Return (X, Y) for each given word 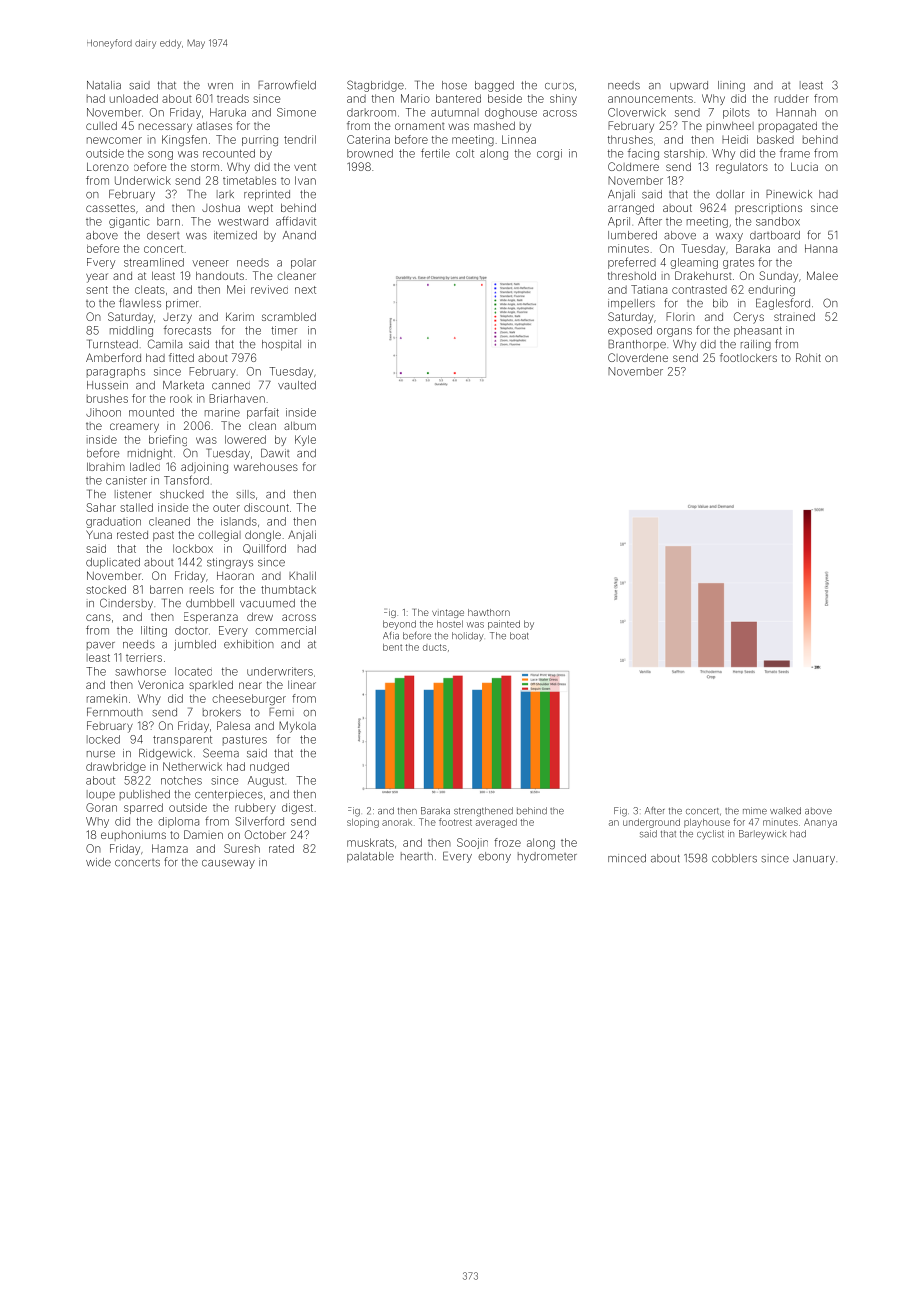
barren (166, 589)
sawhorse (140, 671)
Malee (822, 275)
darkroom (371, 112)
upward (689, 86)
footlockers (748, 357)
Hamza (170, 848)
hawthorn (489, 612)
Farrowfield (287, 85)
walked (785, 811)
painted (504, 624)
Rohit (808, 357)
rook (181, 399)
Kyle (305, 440)
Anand (299, 235)
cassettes (110, 208)
